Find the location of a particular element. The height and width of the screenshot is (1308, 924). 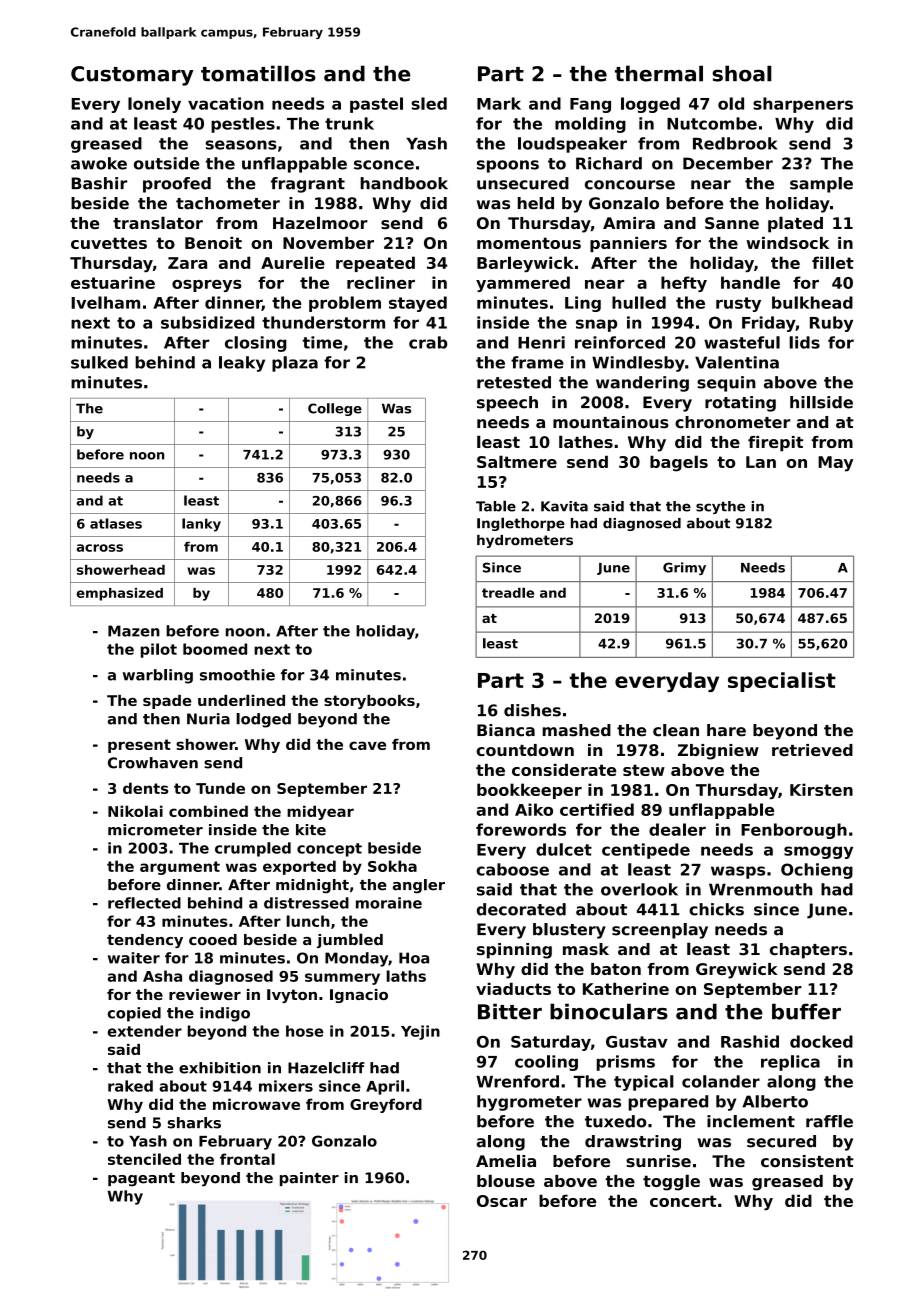

Oscar is located at coordinates (502, 1201).
